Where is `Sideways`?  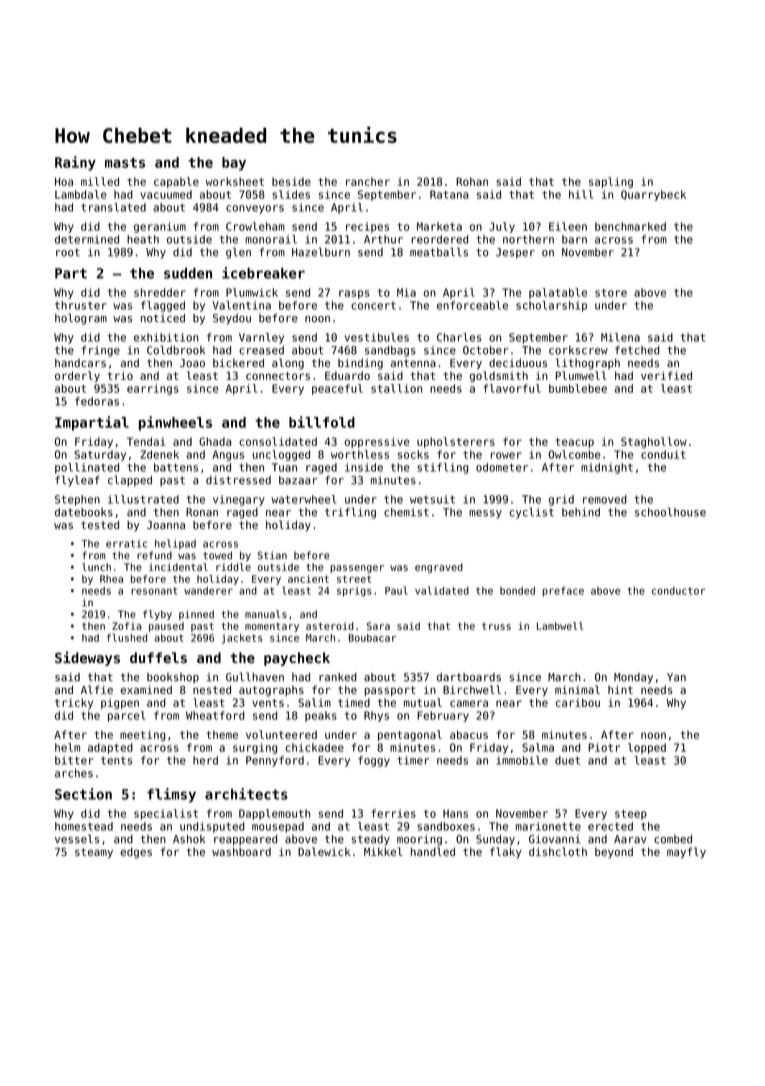 Sideways is located at coordinates (87, 658).
